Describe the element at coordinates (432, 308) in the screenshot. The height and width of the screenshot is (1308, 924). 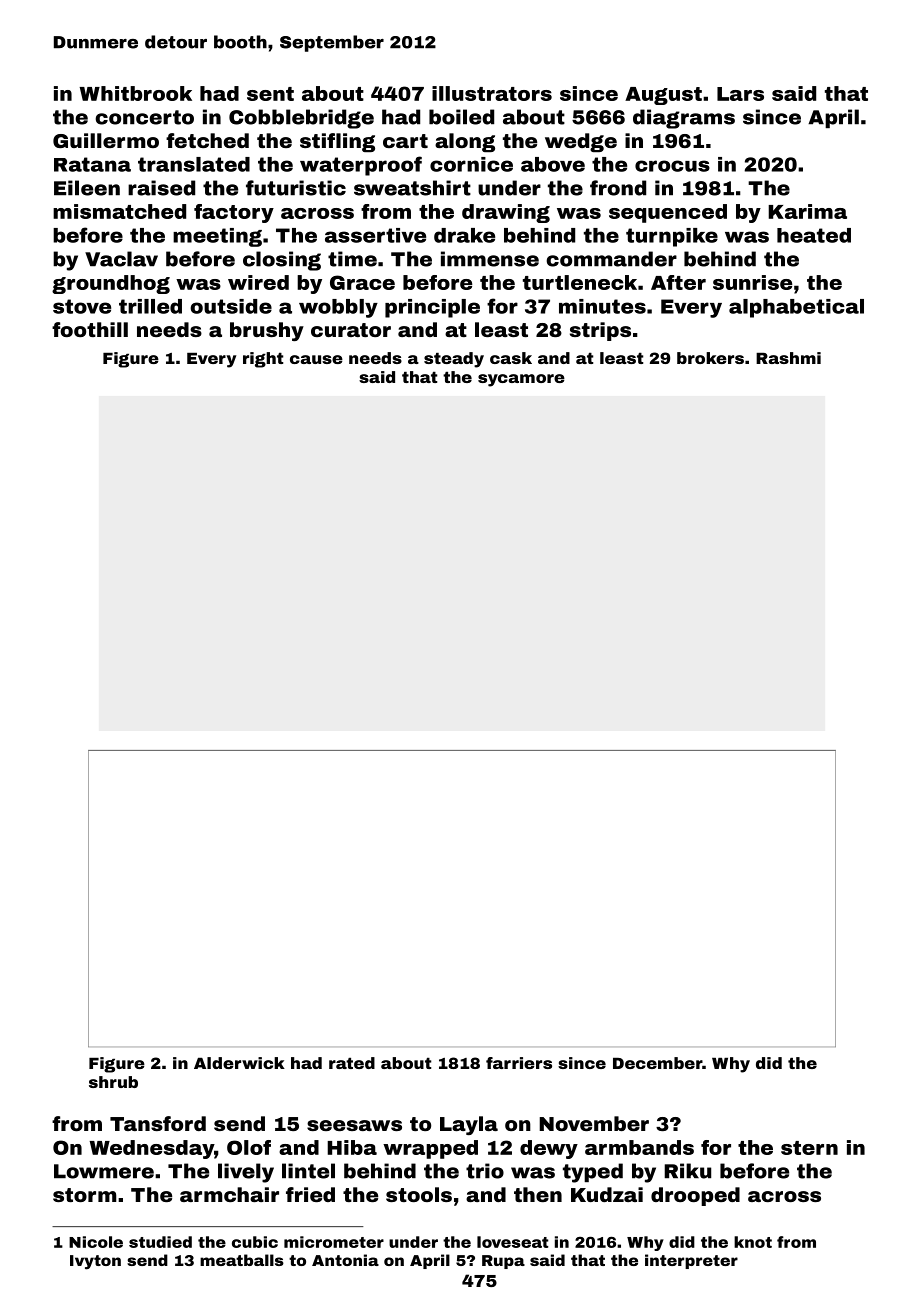
I see `principle` at that location.
